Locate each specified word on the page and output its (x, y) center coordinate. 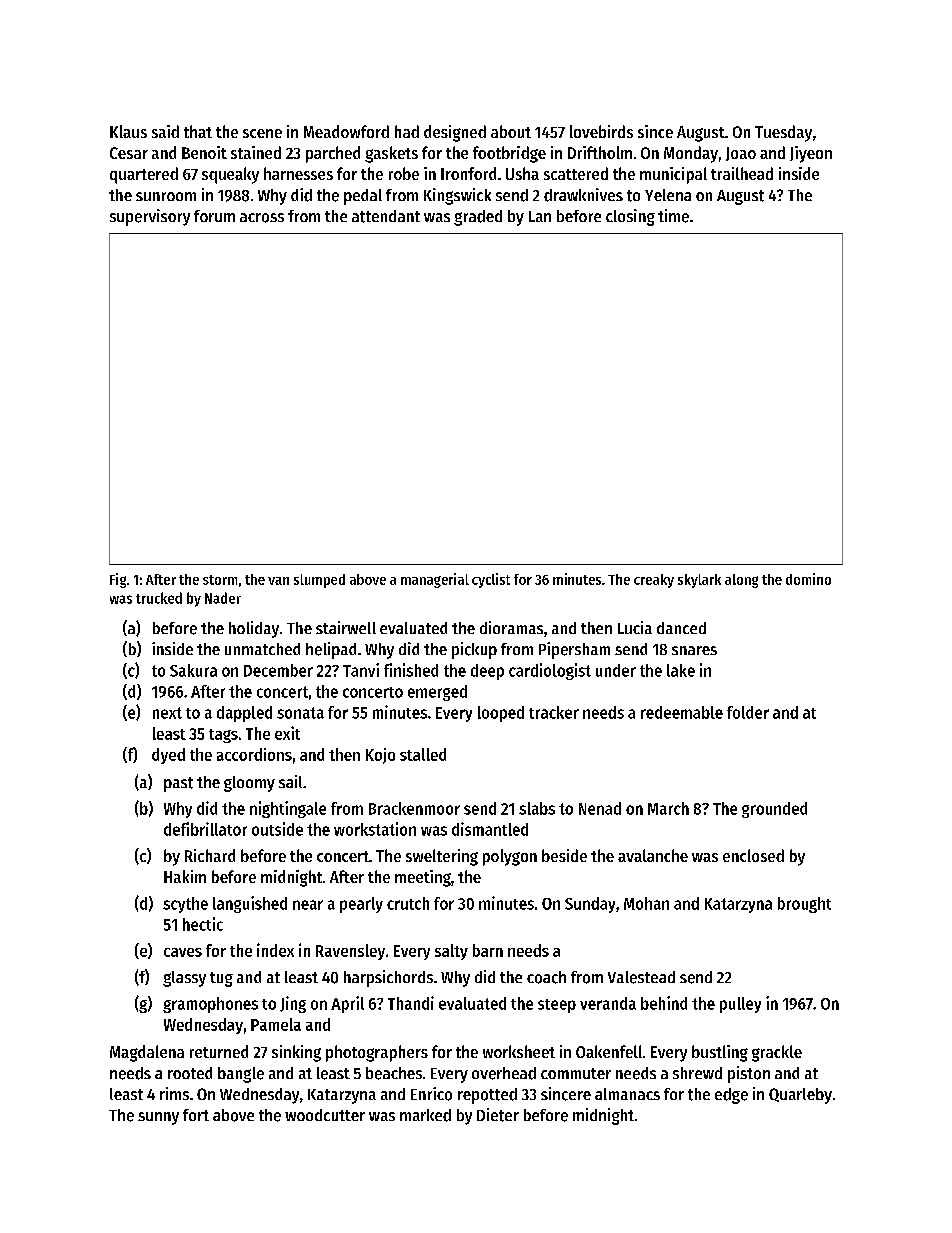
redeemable (682, 712)
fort (196, 1115)
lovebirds (601, 131)
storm (220, 580)
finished (411, 670)
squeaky (230, 175)
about (511, 131)
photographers (377, 1053)
